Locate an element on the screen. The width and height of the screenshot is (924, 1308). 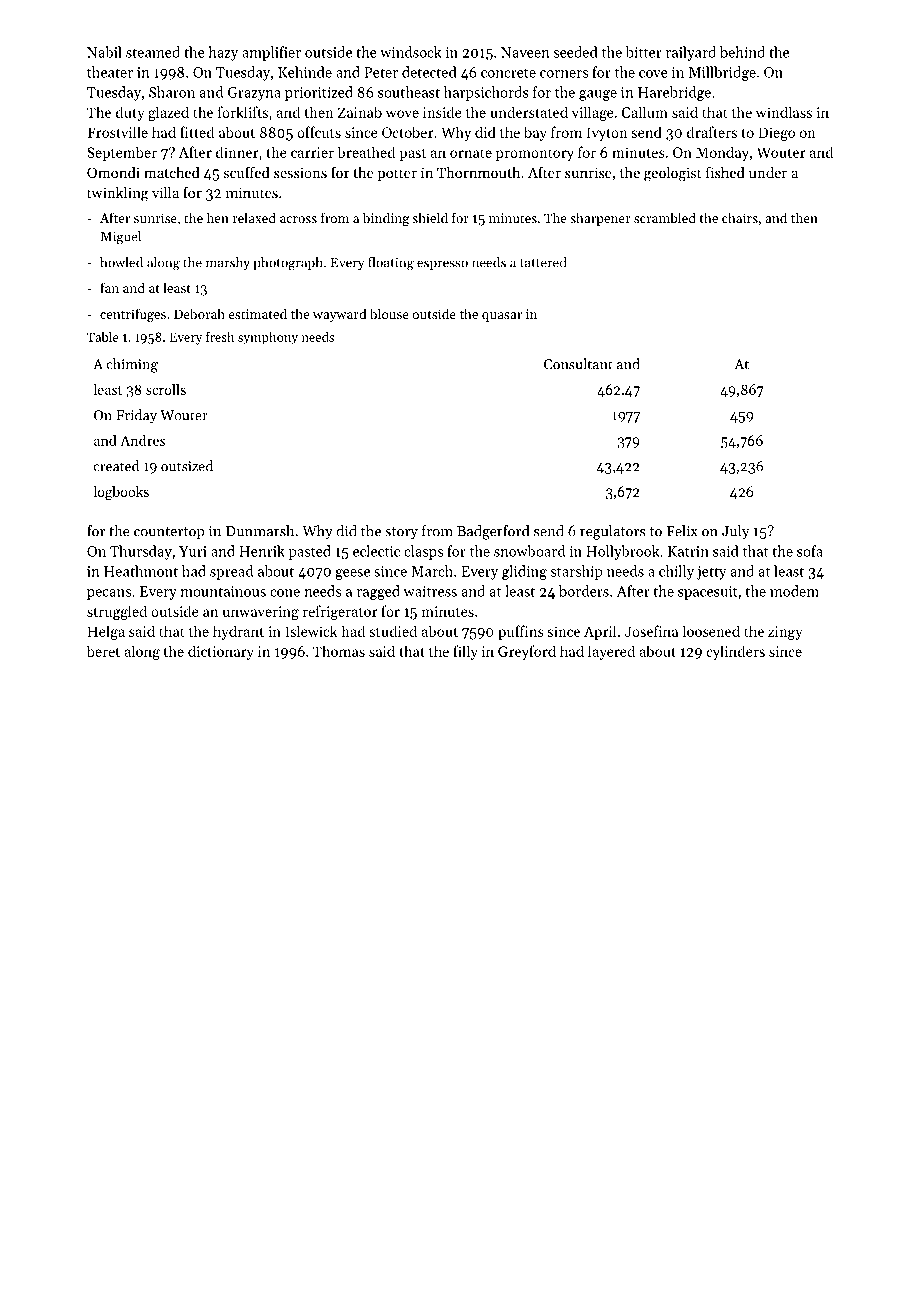
Callum is located at coordinates (644, 112).
